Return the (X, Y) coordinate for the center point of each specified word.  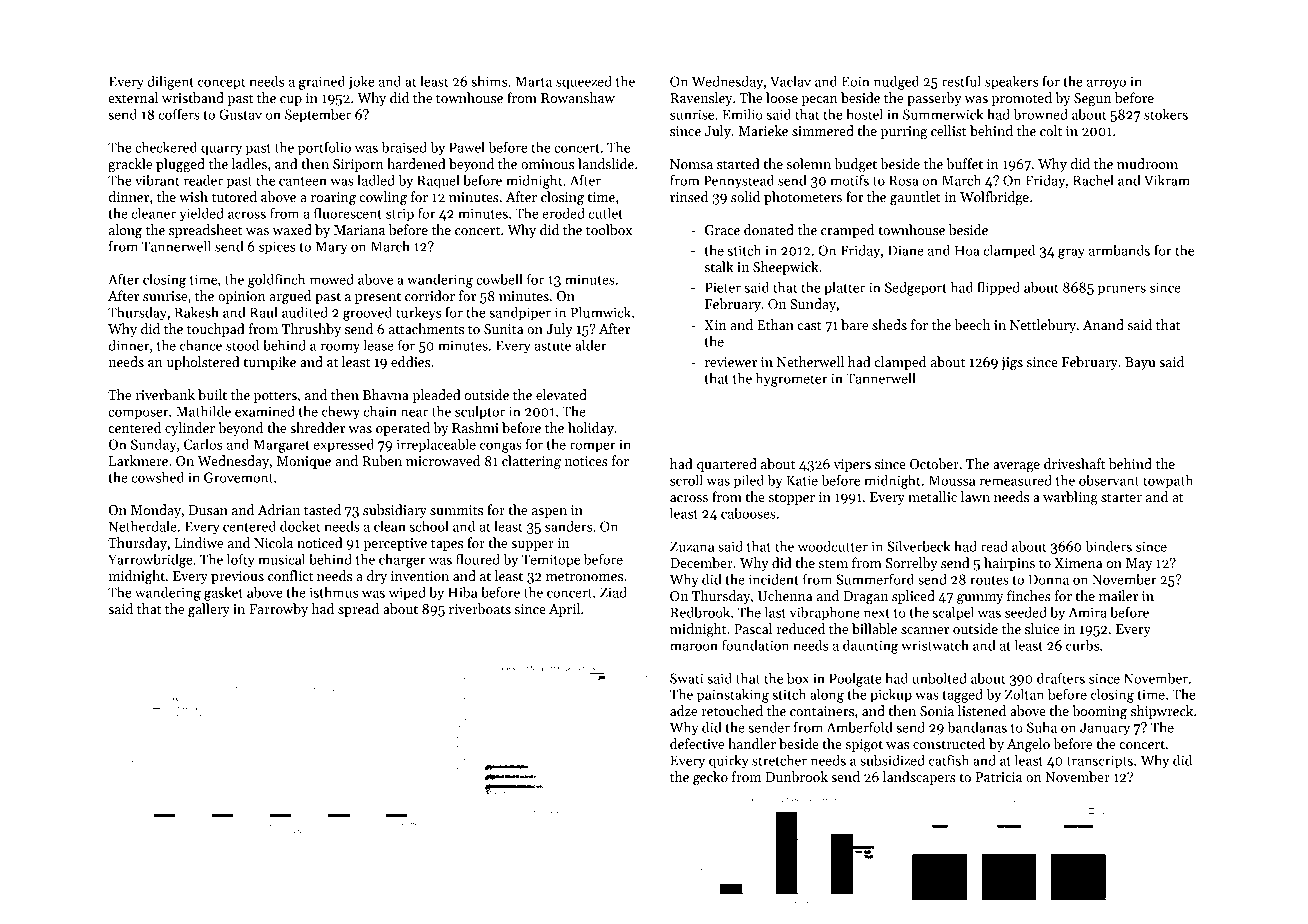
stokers (1166, 114)
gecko (710, 778)
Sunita (503, 329)
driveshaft (1075, 463)
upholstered (203, 363)
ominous (547, 164)
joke (361, 83)
